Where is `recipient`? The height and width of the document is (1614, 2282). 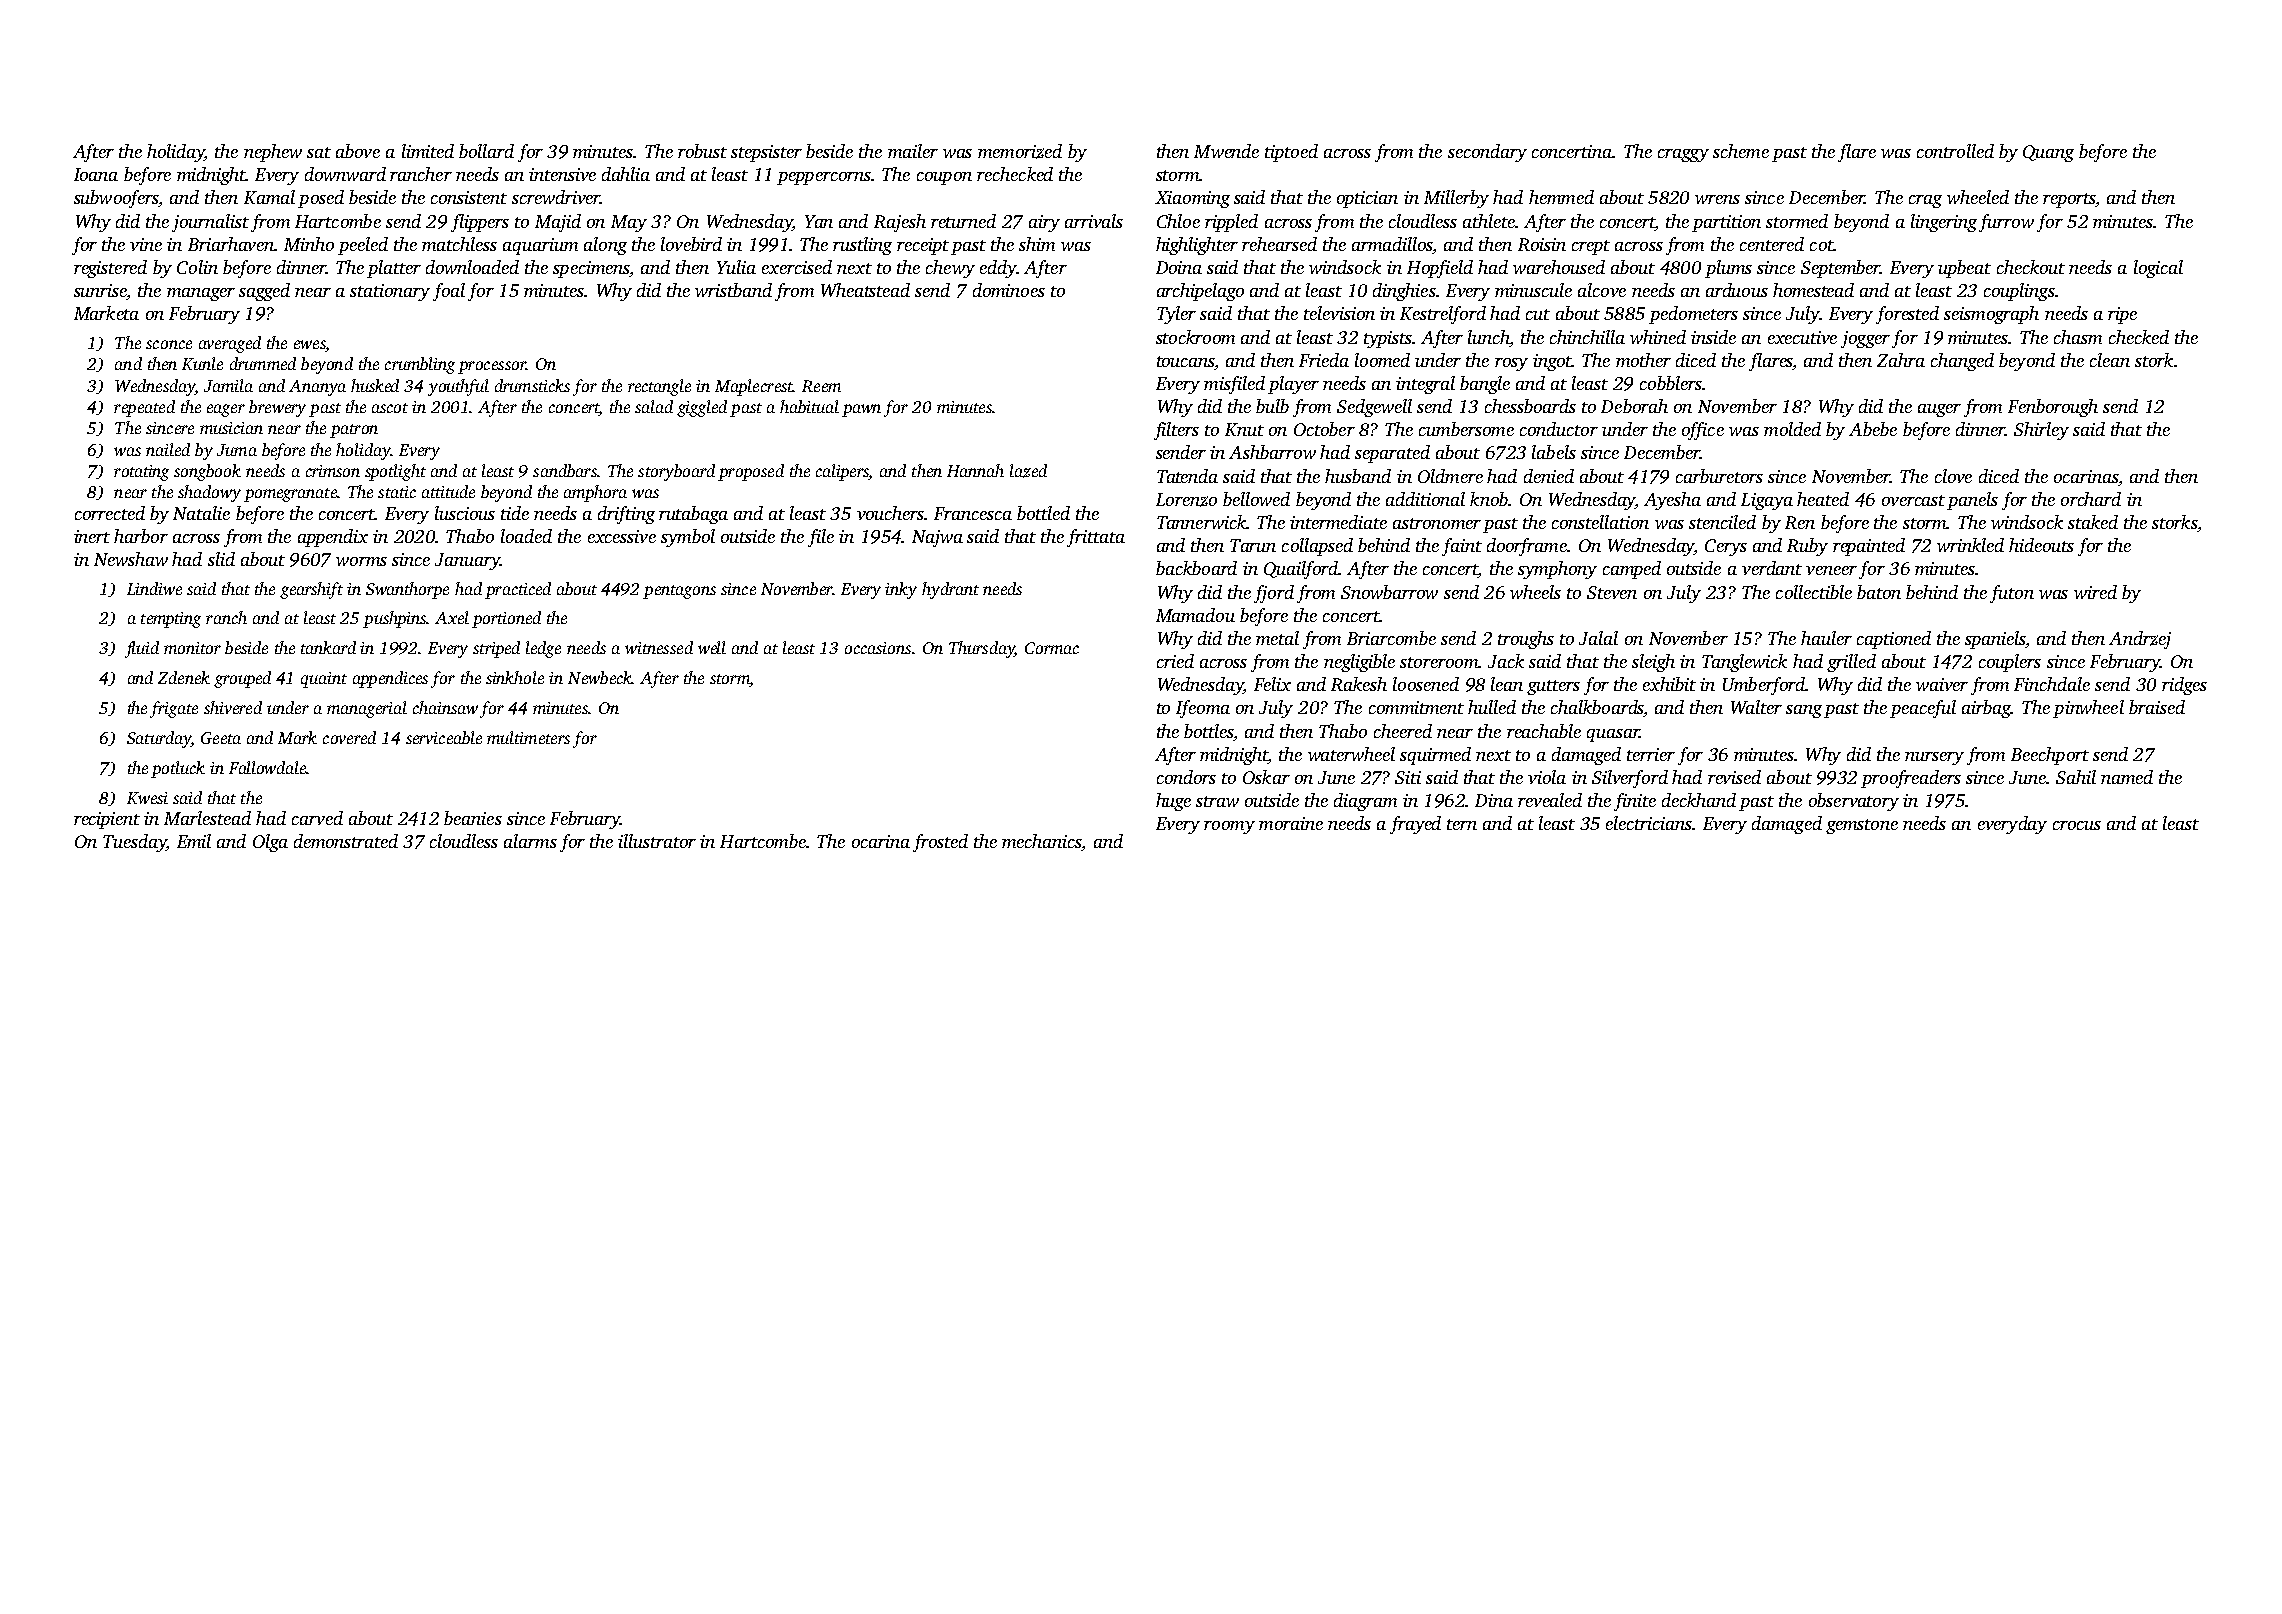 recipient is located at coordinates (107, 820).
